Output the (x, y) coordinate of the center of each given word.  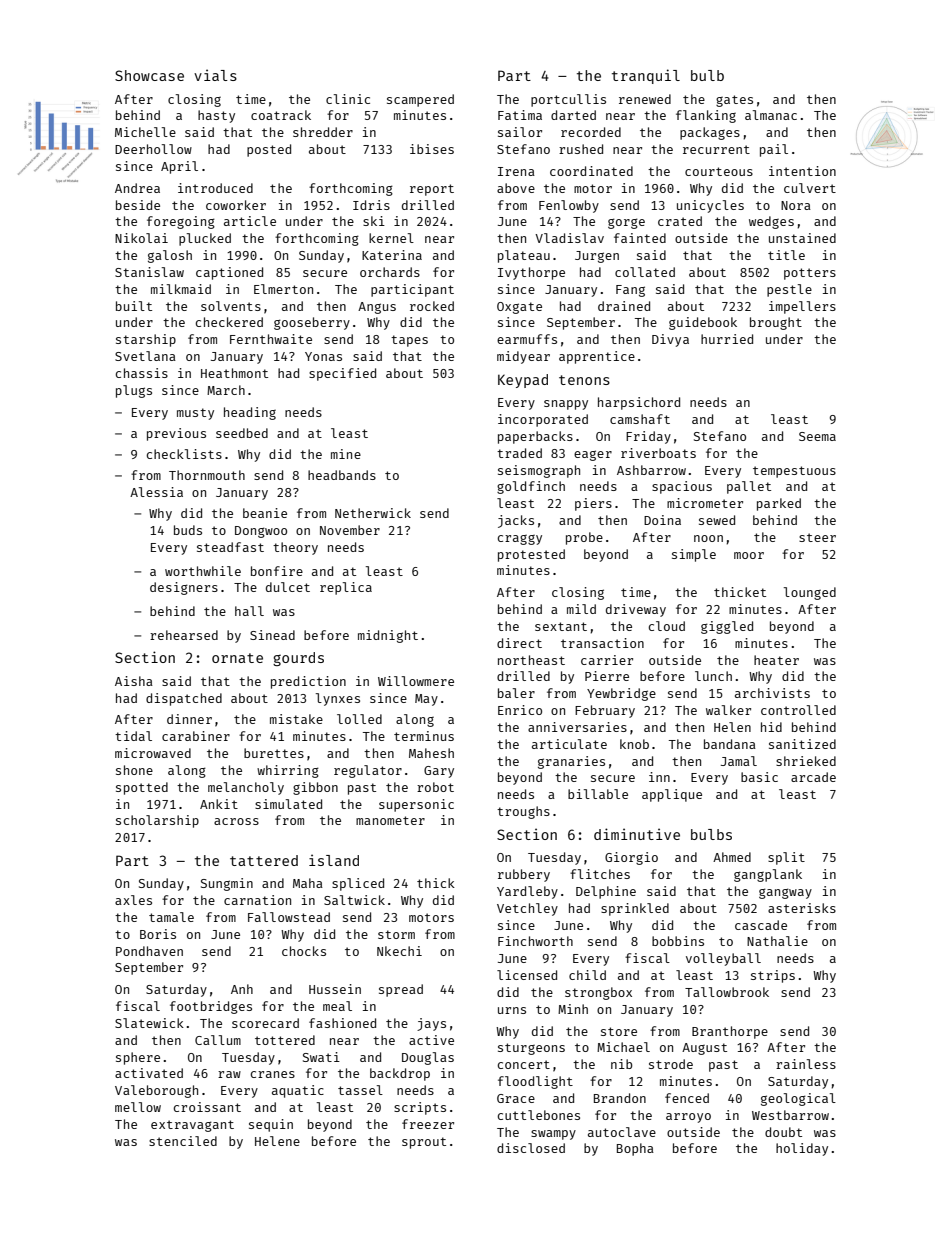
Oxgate (519, 308)
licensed (527, 975)
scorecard (265, 1023)
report (432, 190)
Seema (817, 436)
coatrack (281, 115)
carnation (257, 900)
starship (146, 340)
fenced (687, 1098)
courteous (719, 171)
